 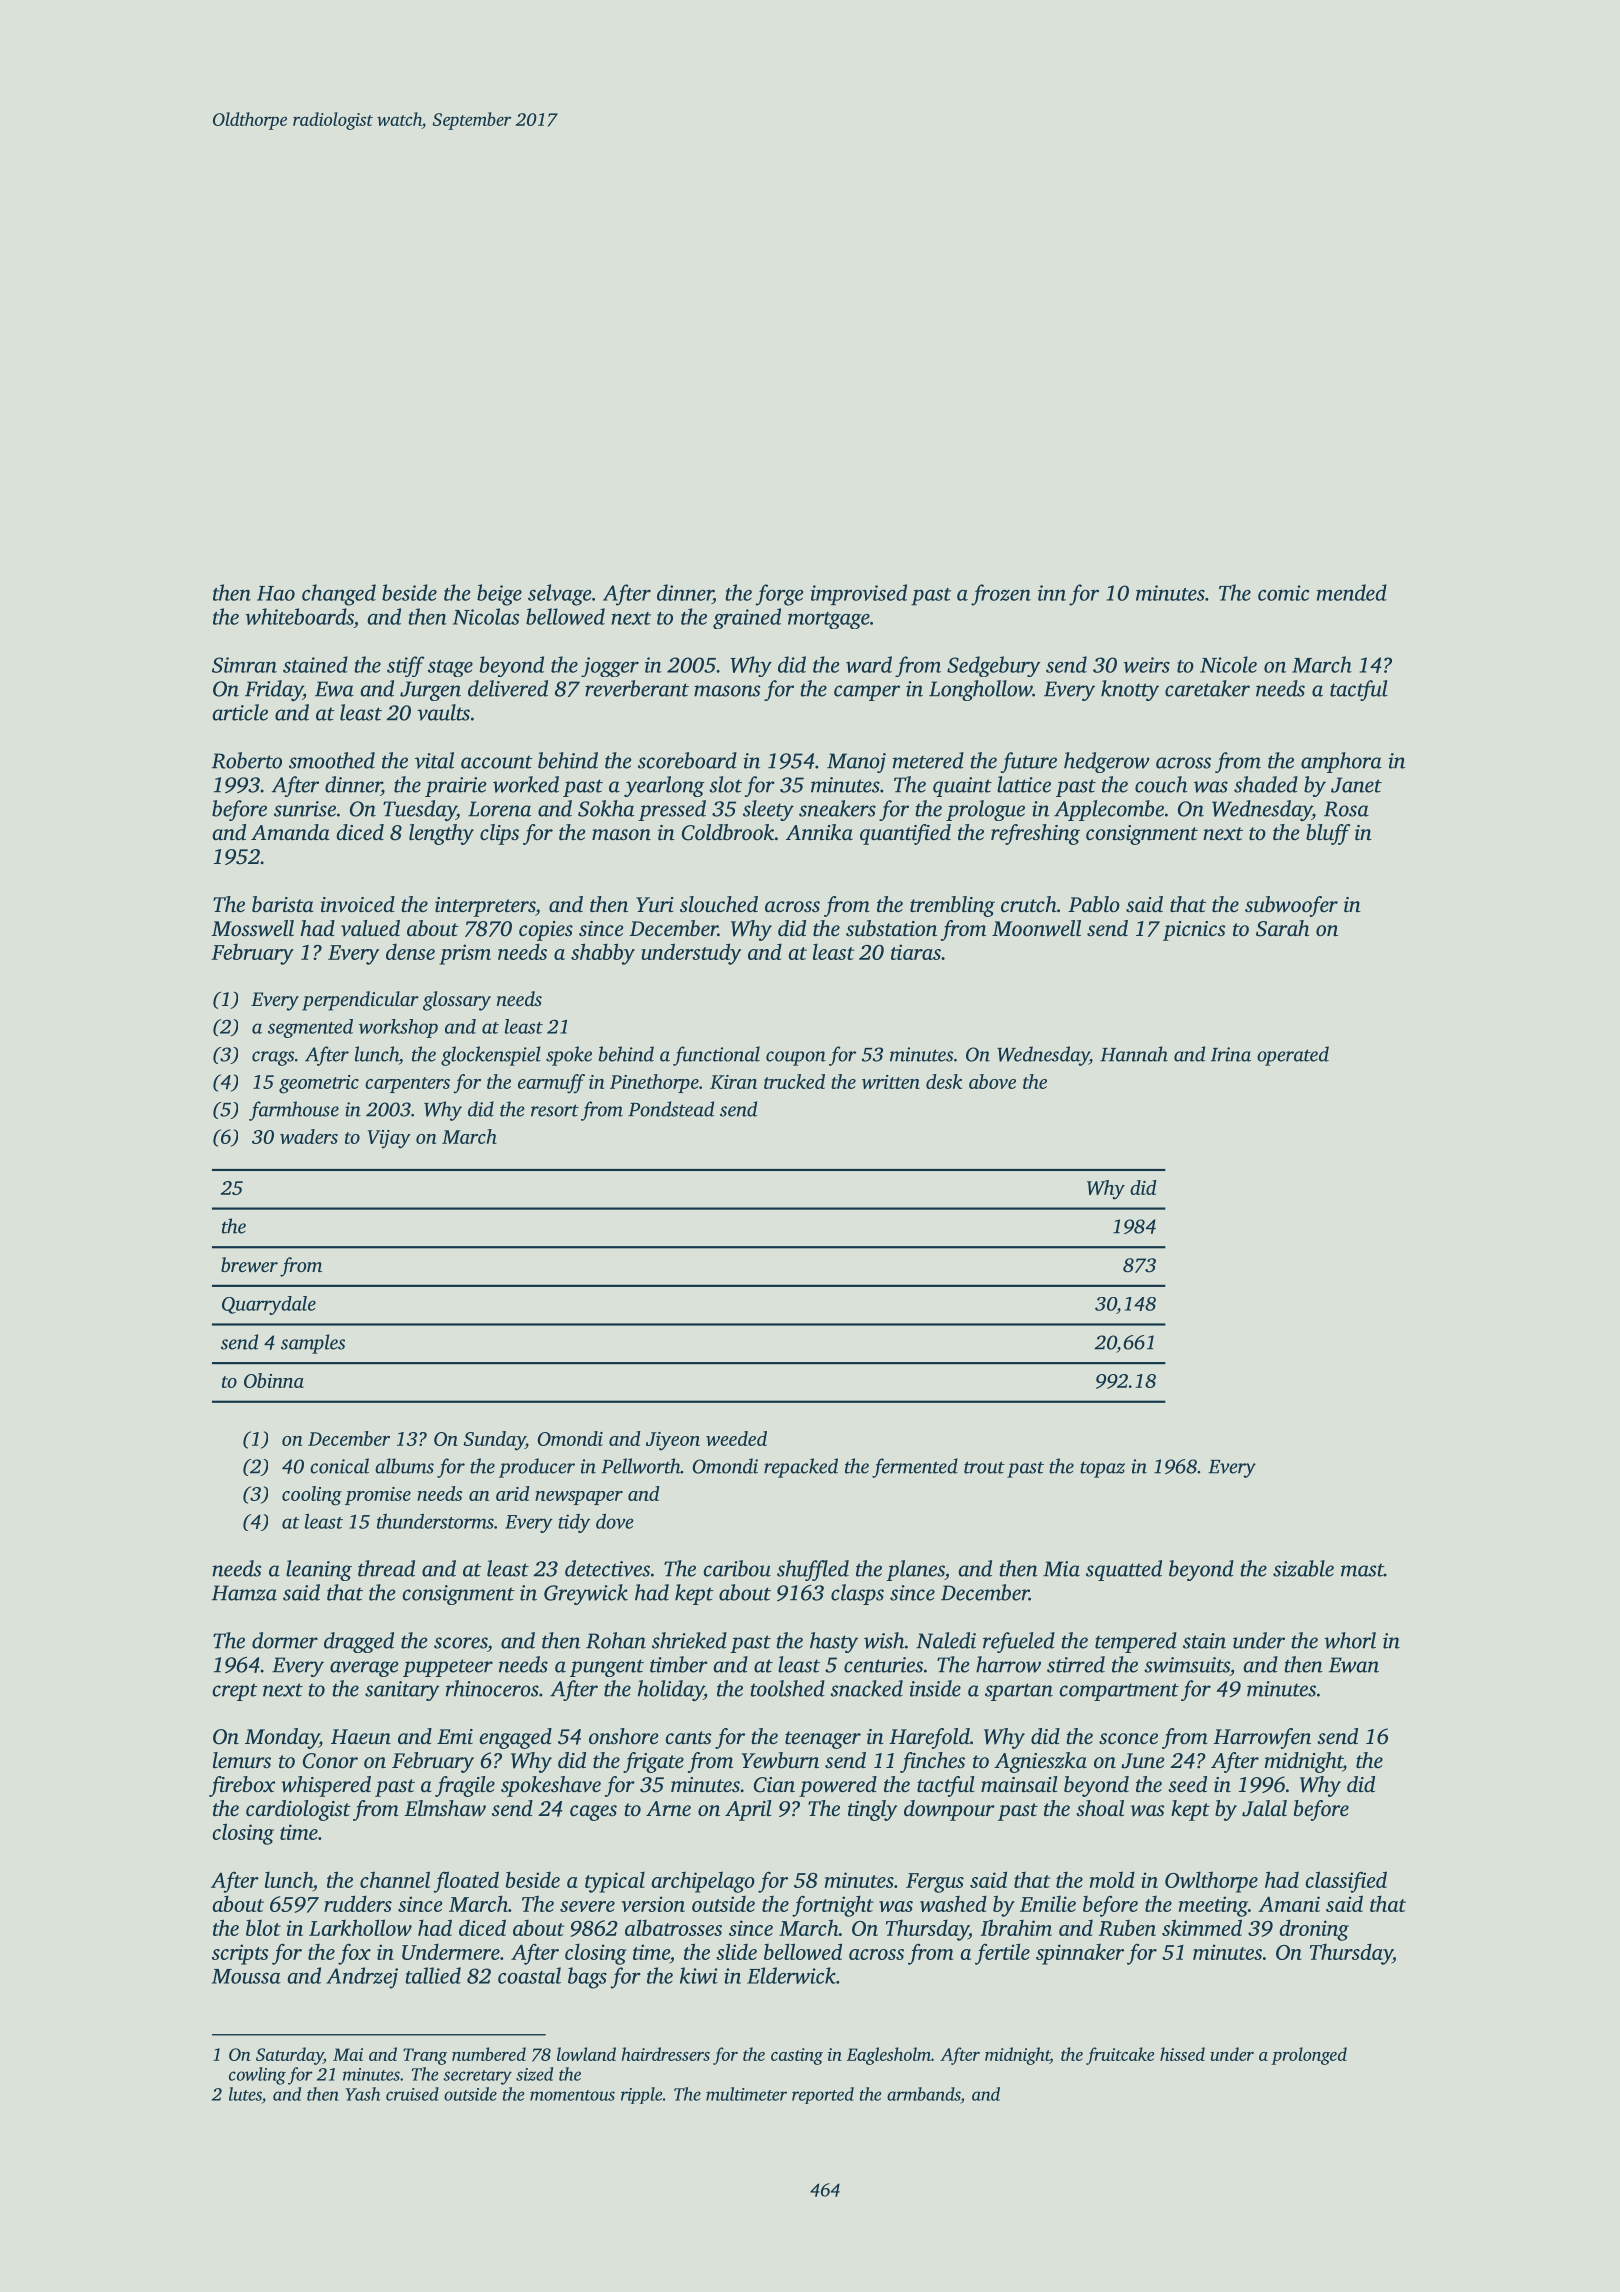 What do you see at coordinates (813, 1570) in the screenshot?
I see `shuffled` at bounding box center [813, 1570].
